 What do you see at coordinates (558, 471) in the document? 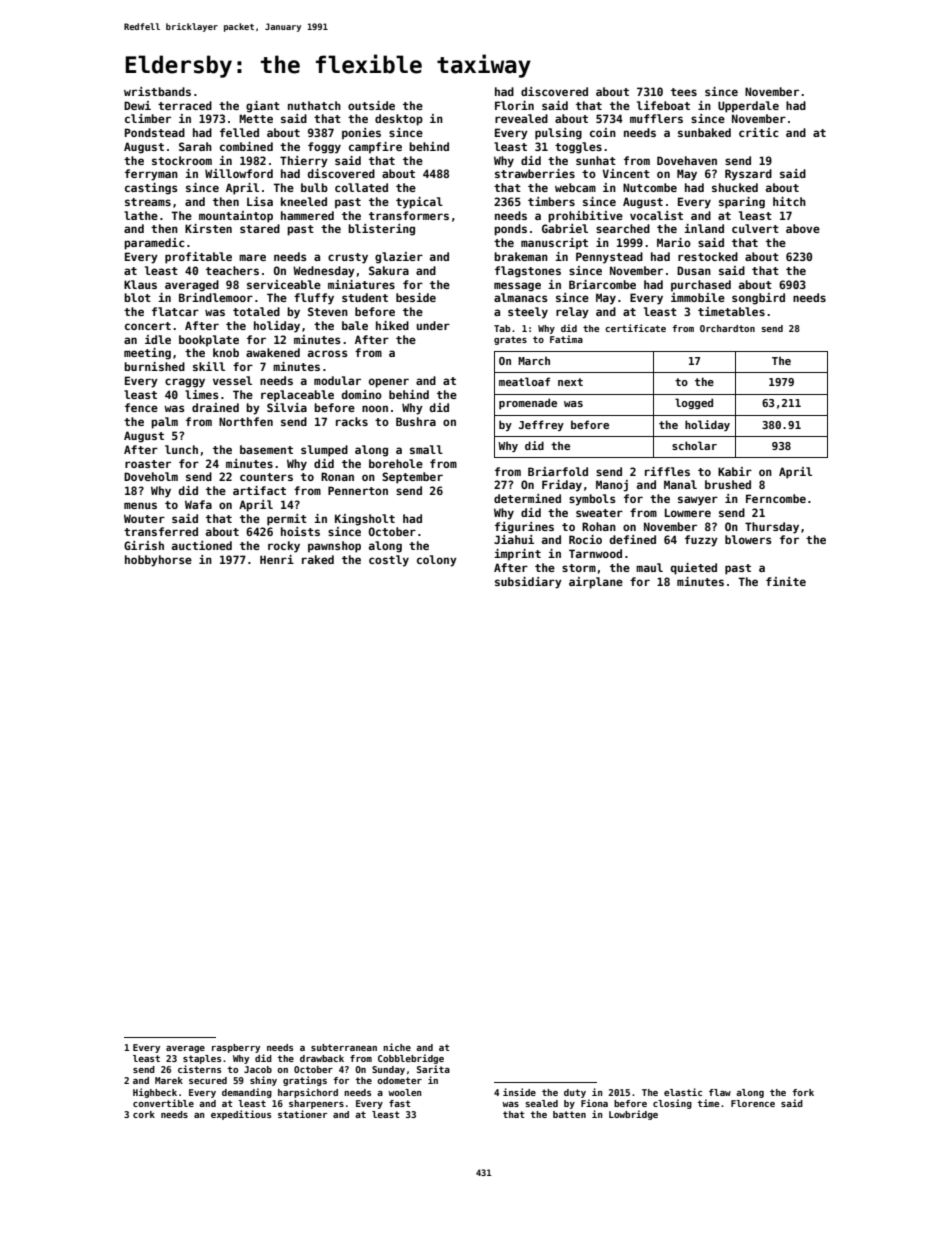
I see `Briarfold` at bounding box center [558, 471].
